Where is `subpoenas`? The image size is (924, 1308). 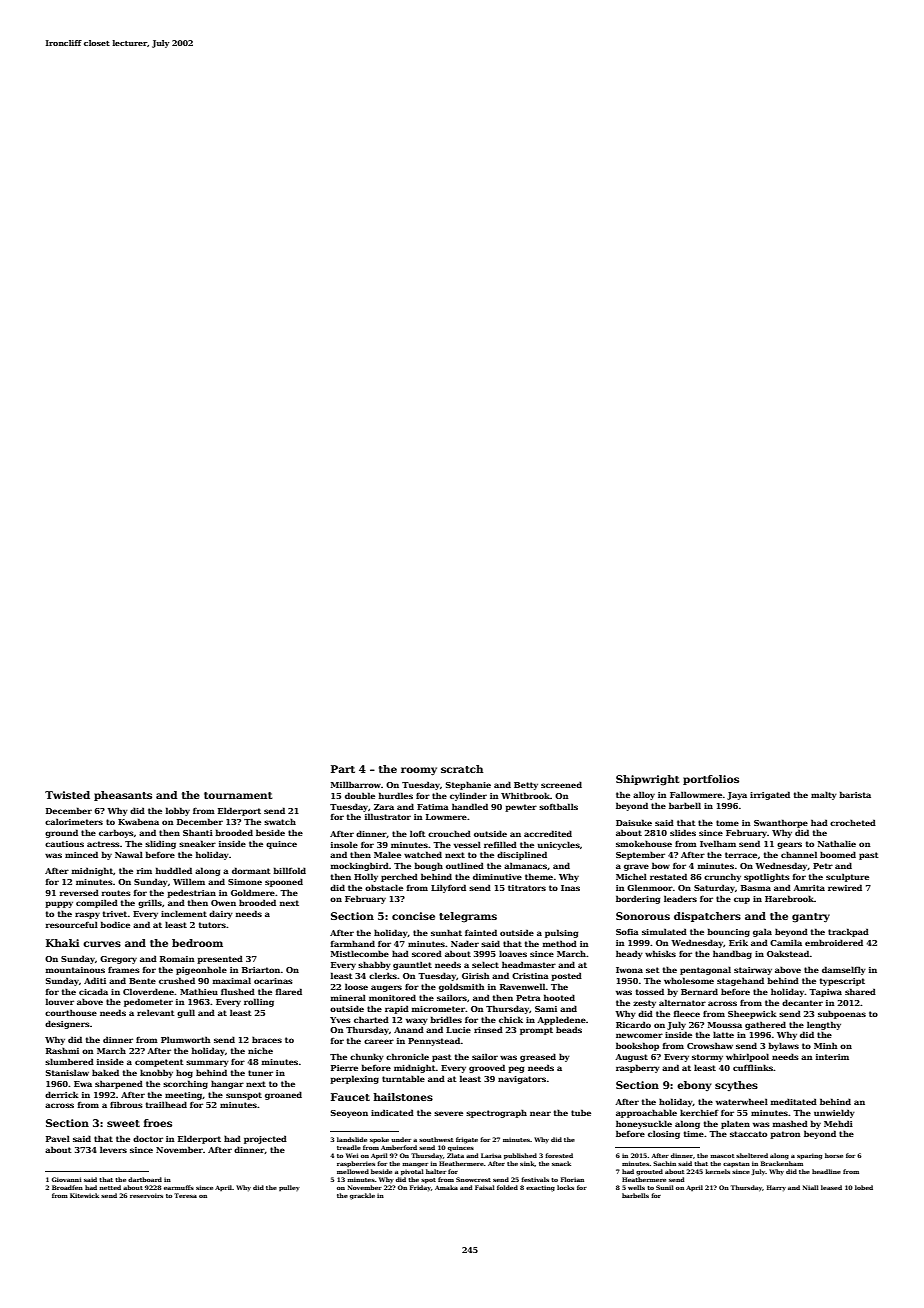 subpoenas is located at coordinates (842, 1014).
